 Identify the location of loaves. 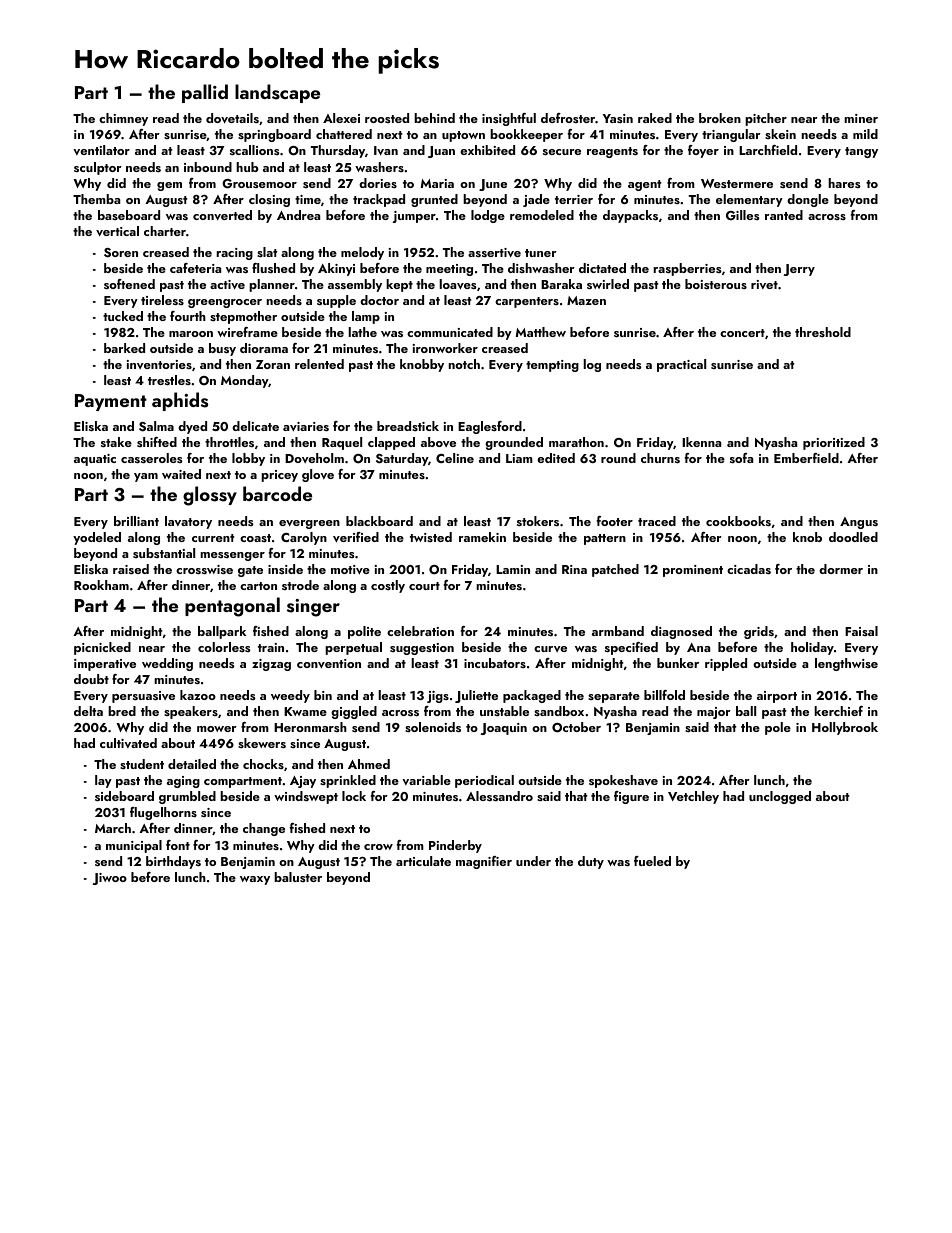
(458, 284).
